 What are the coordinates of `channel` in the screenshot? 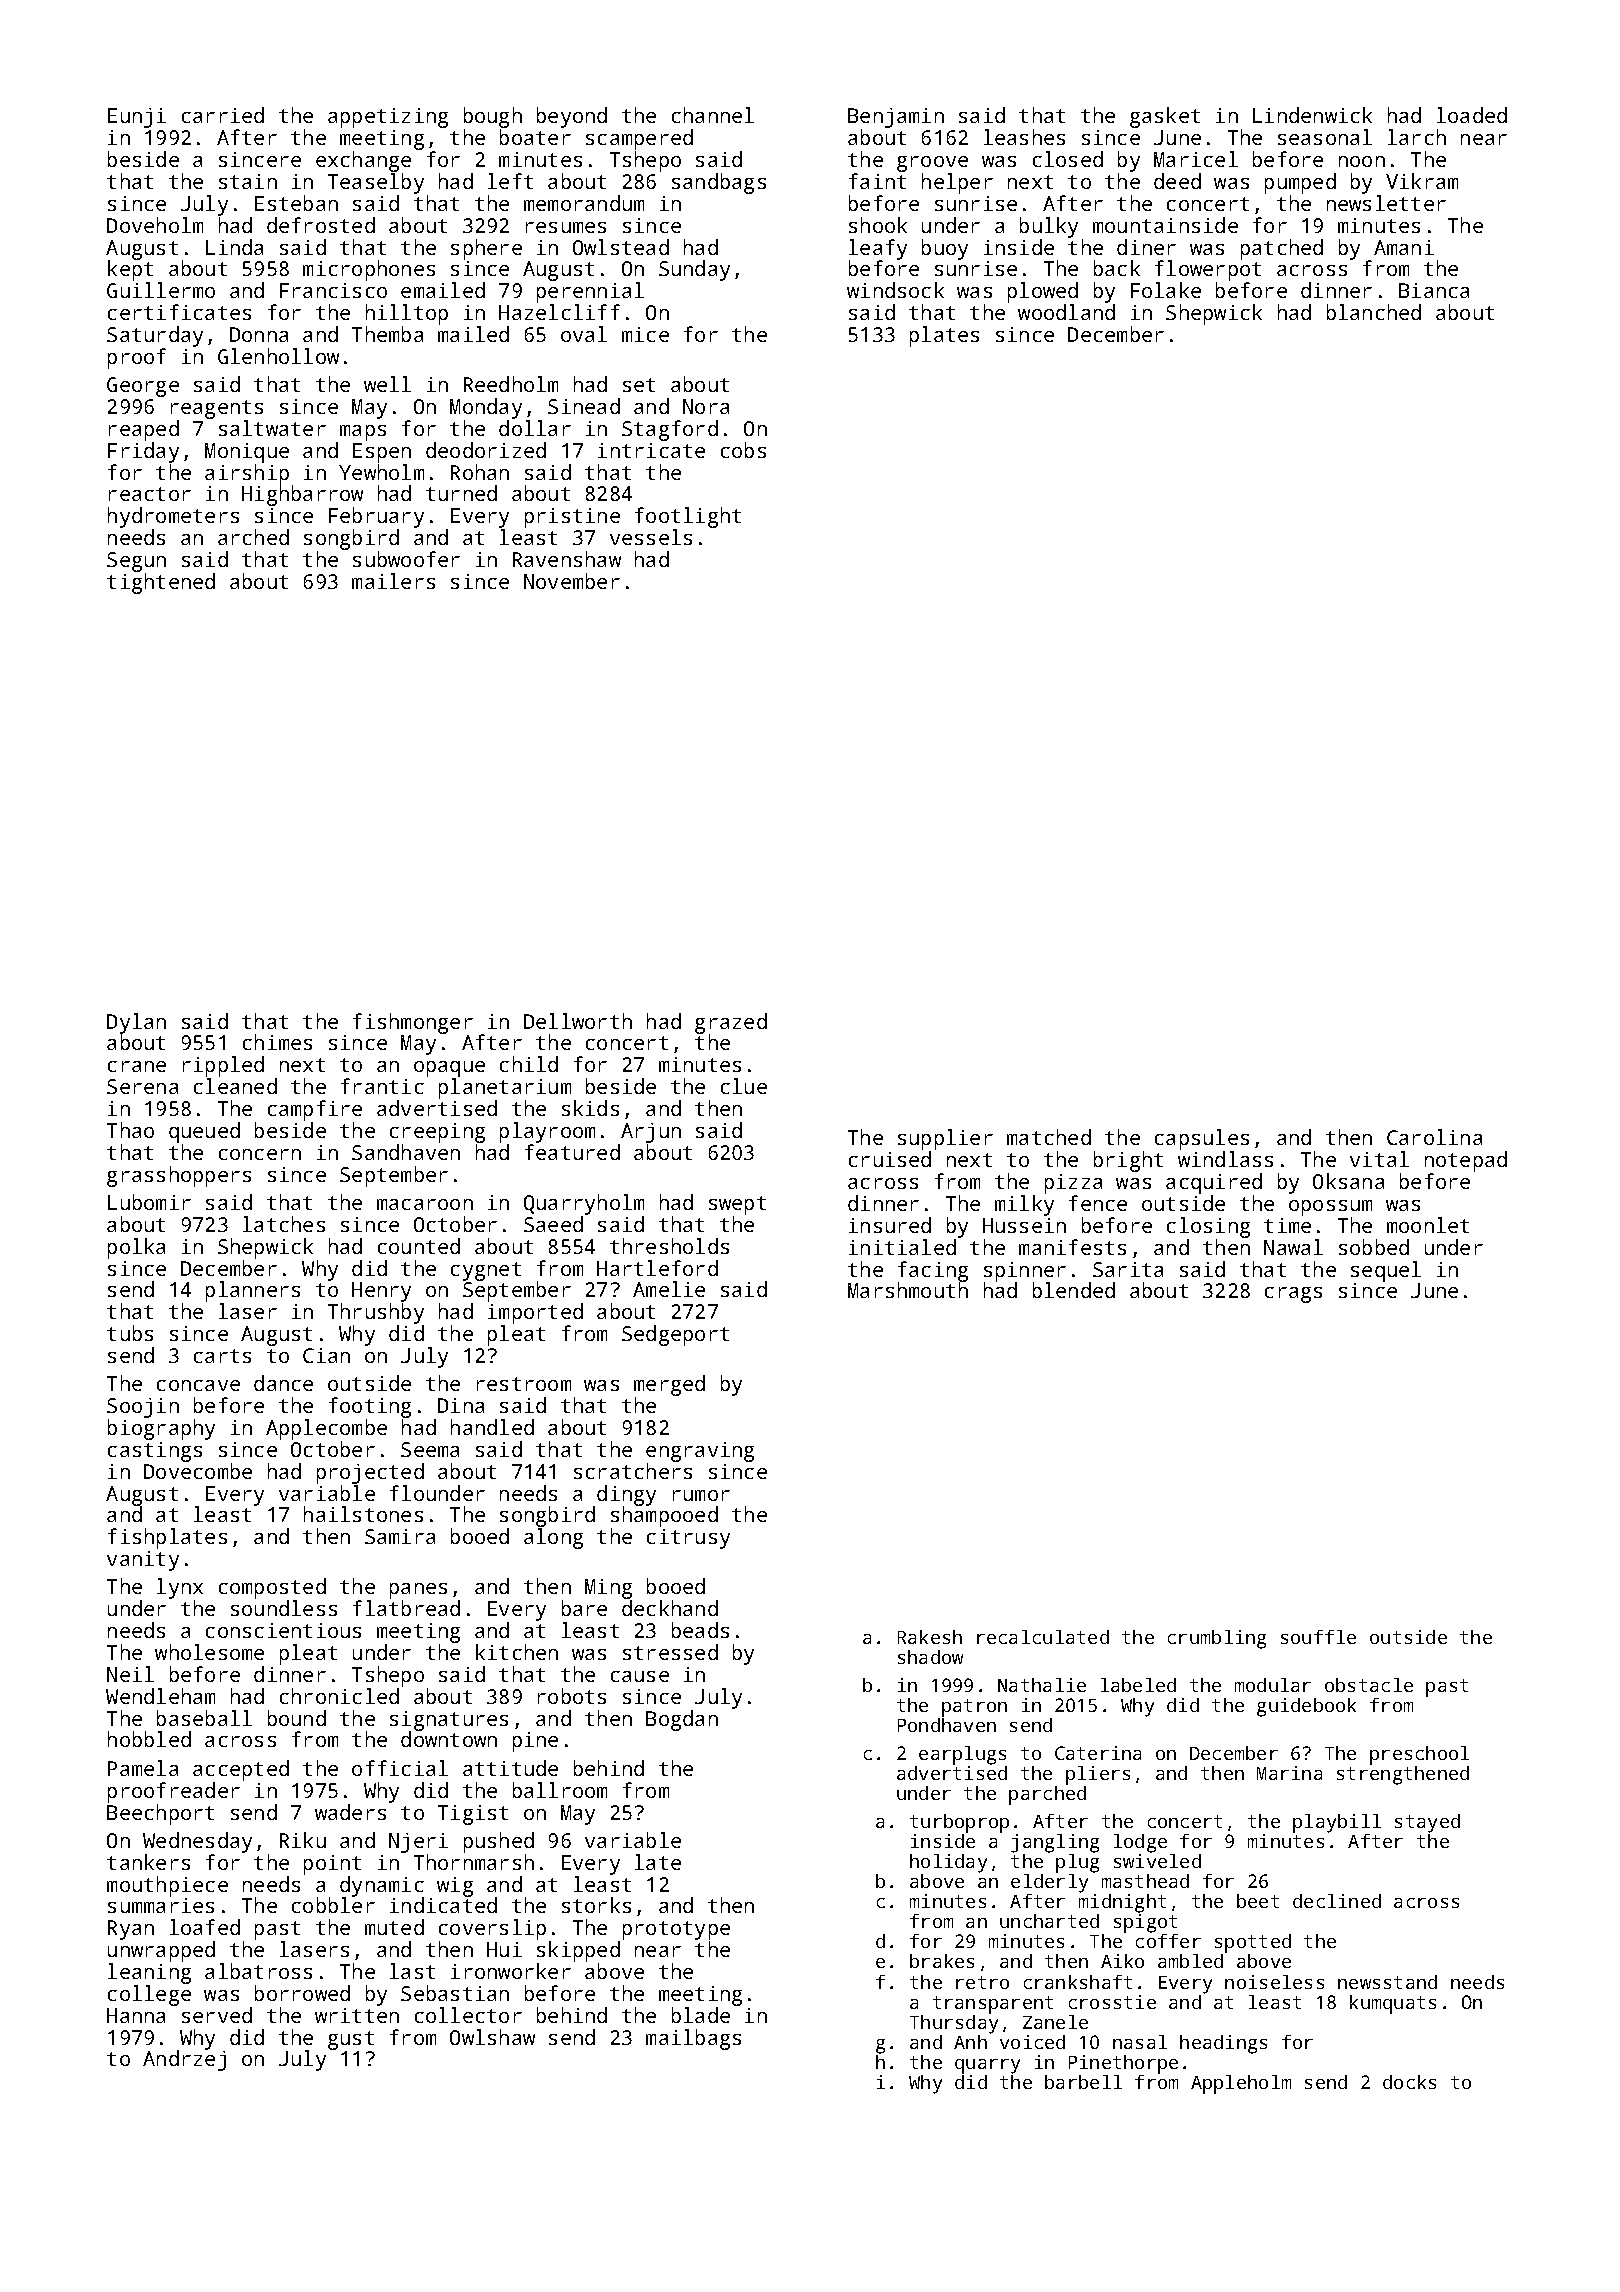 It's located at (713, 115).
